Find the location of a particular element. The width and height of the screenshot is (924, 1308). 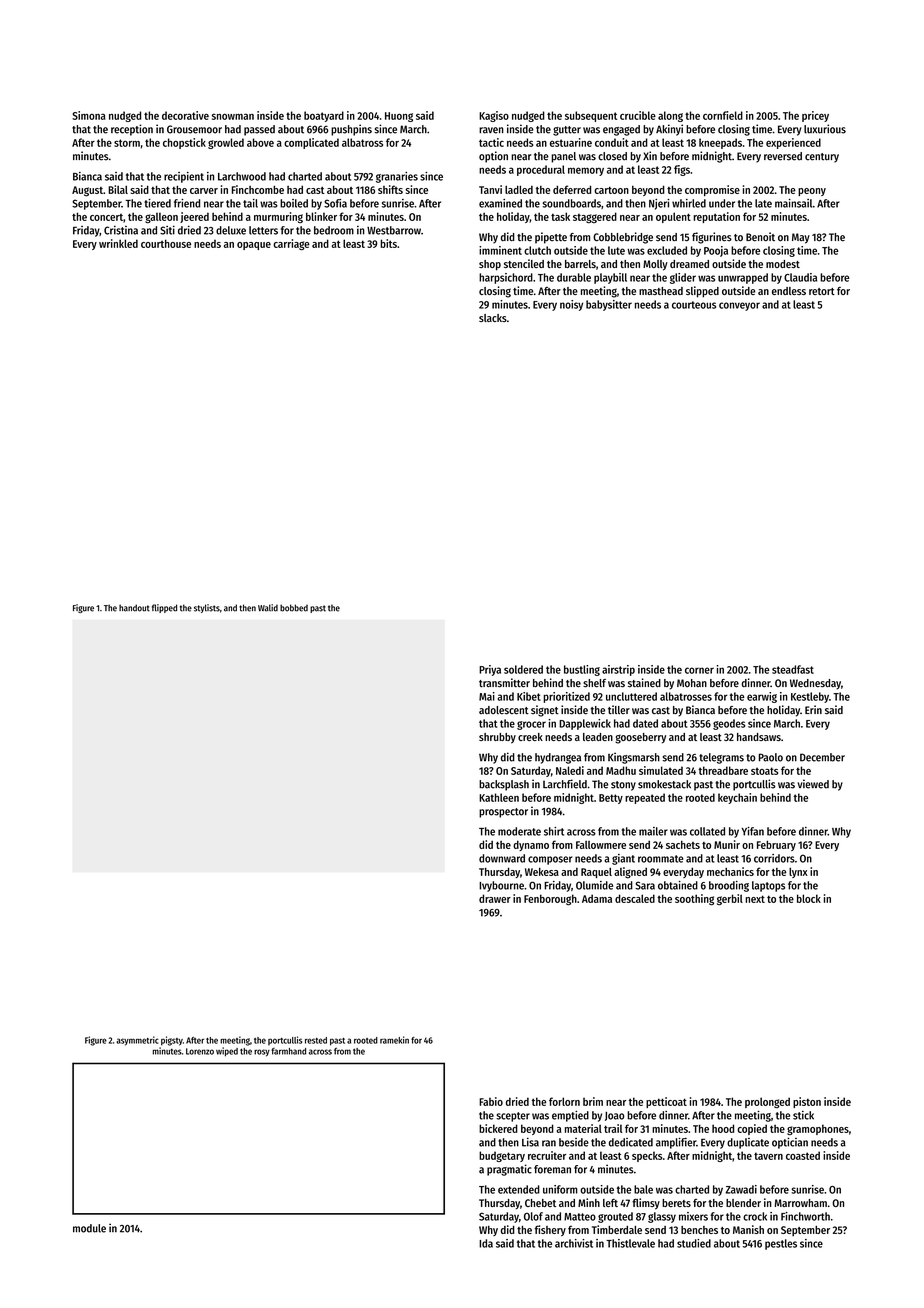

slacks is located at coordinates (493, 318).
